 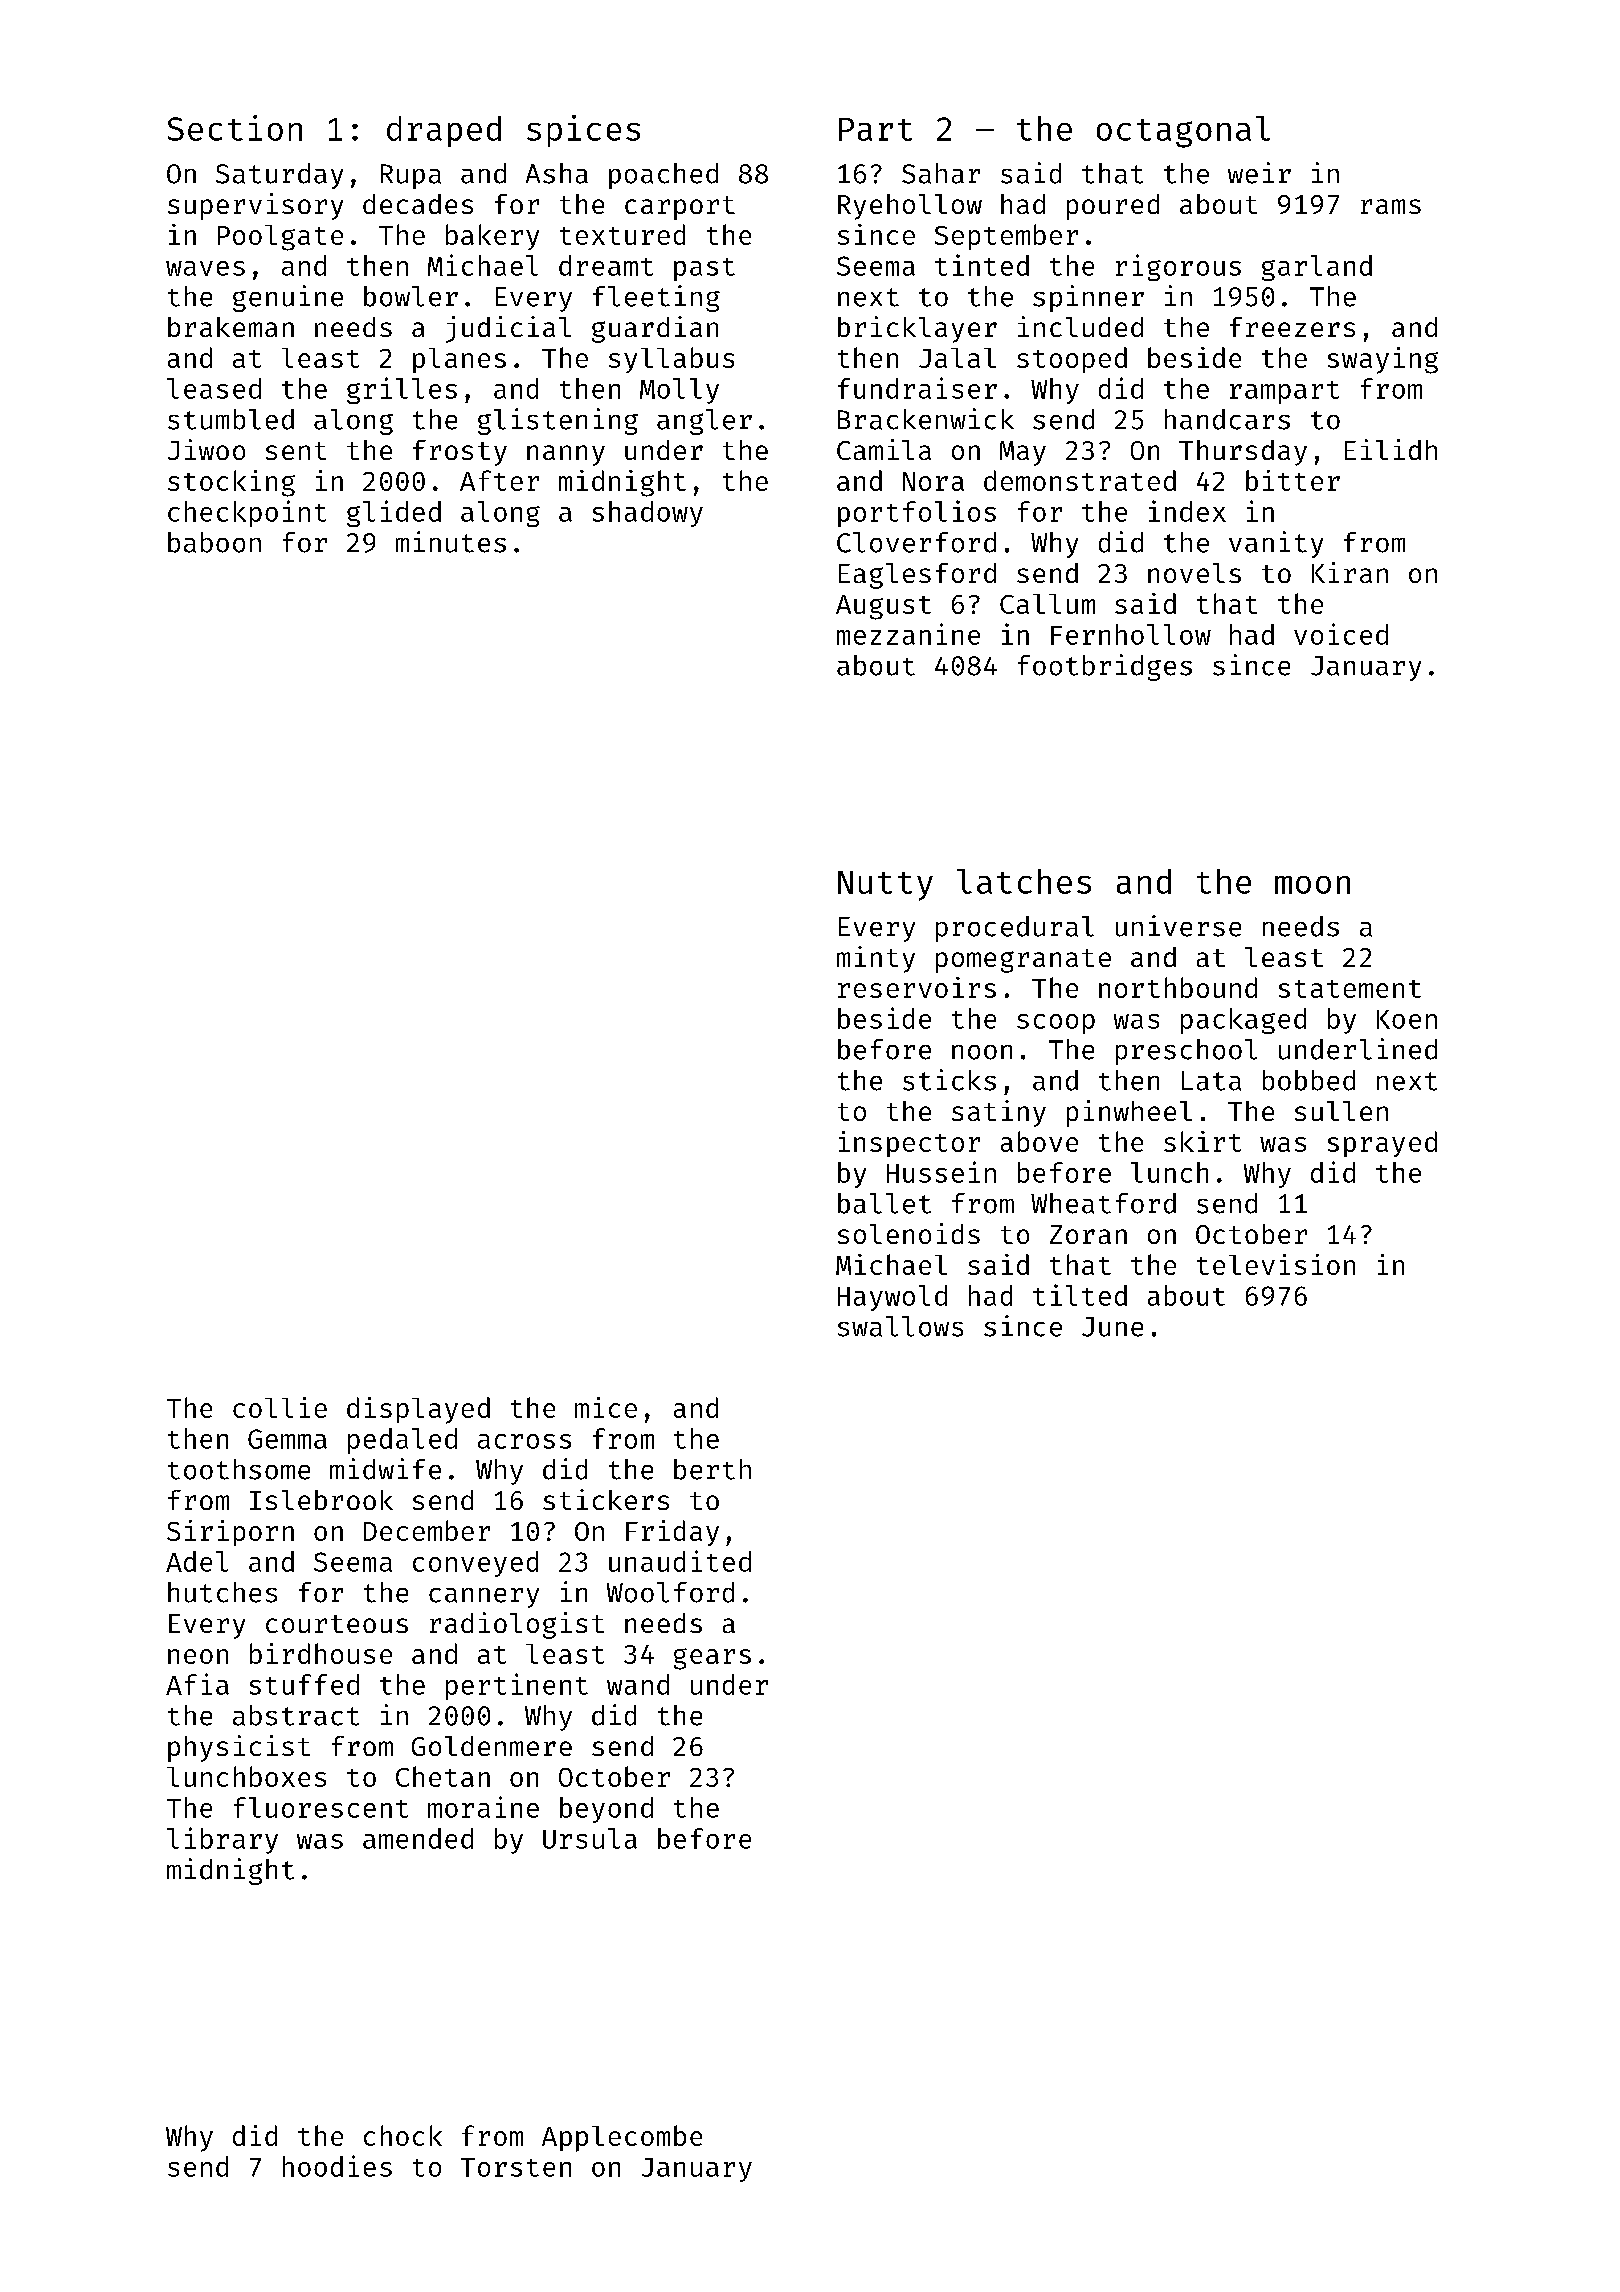 What do you see at coordinates (876, 959) in the page?
I see `minty` at bounding box center [876, 959].
